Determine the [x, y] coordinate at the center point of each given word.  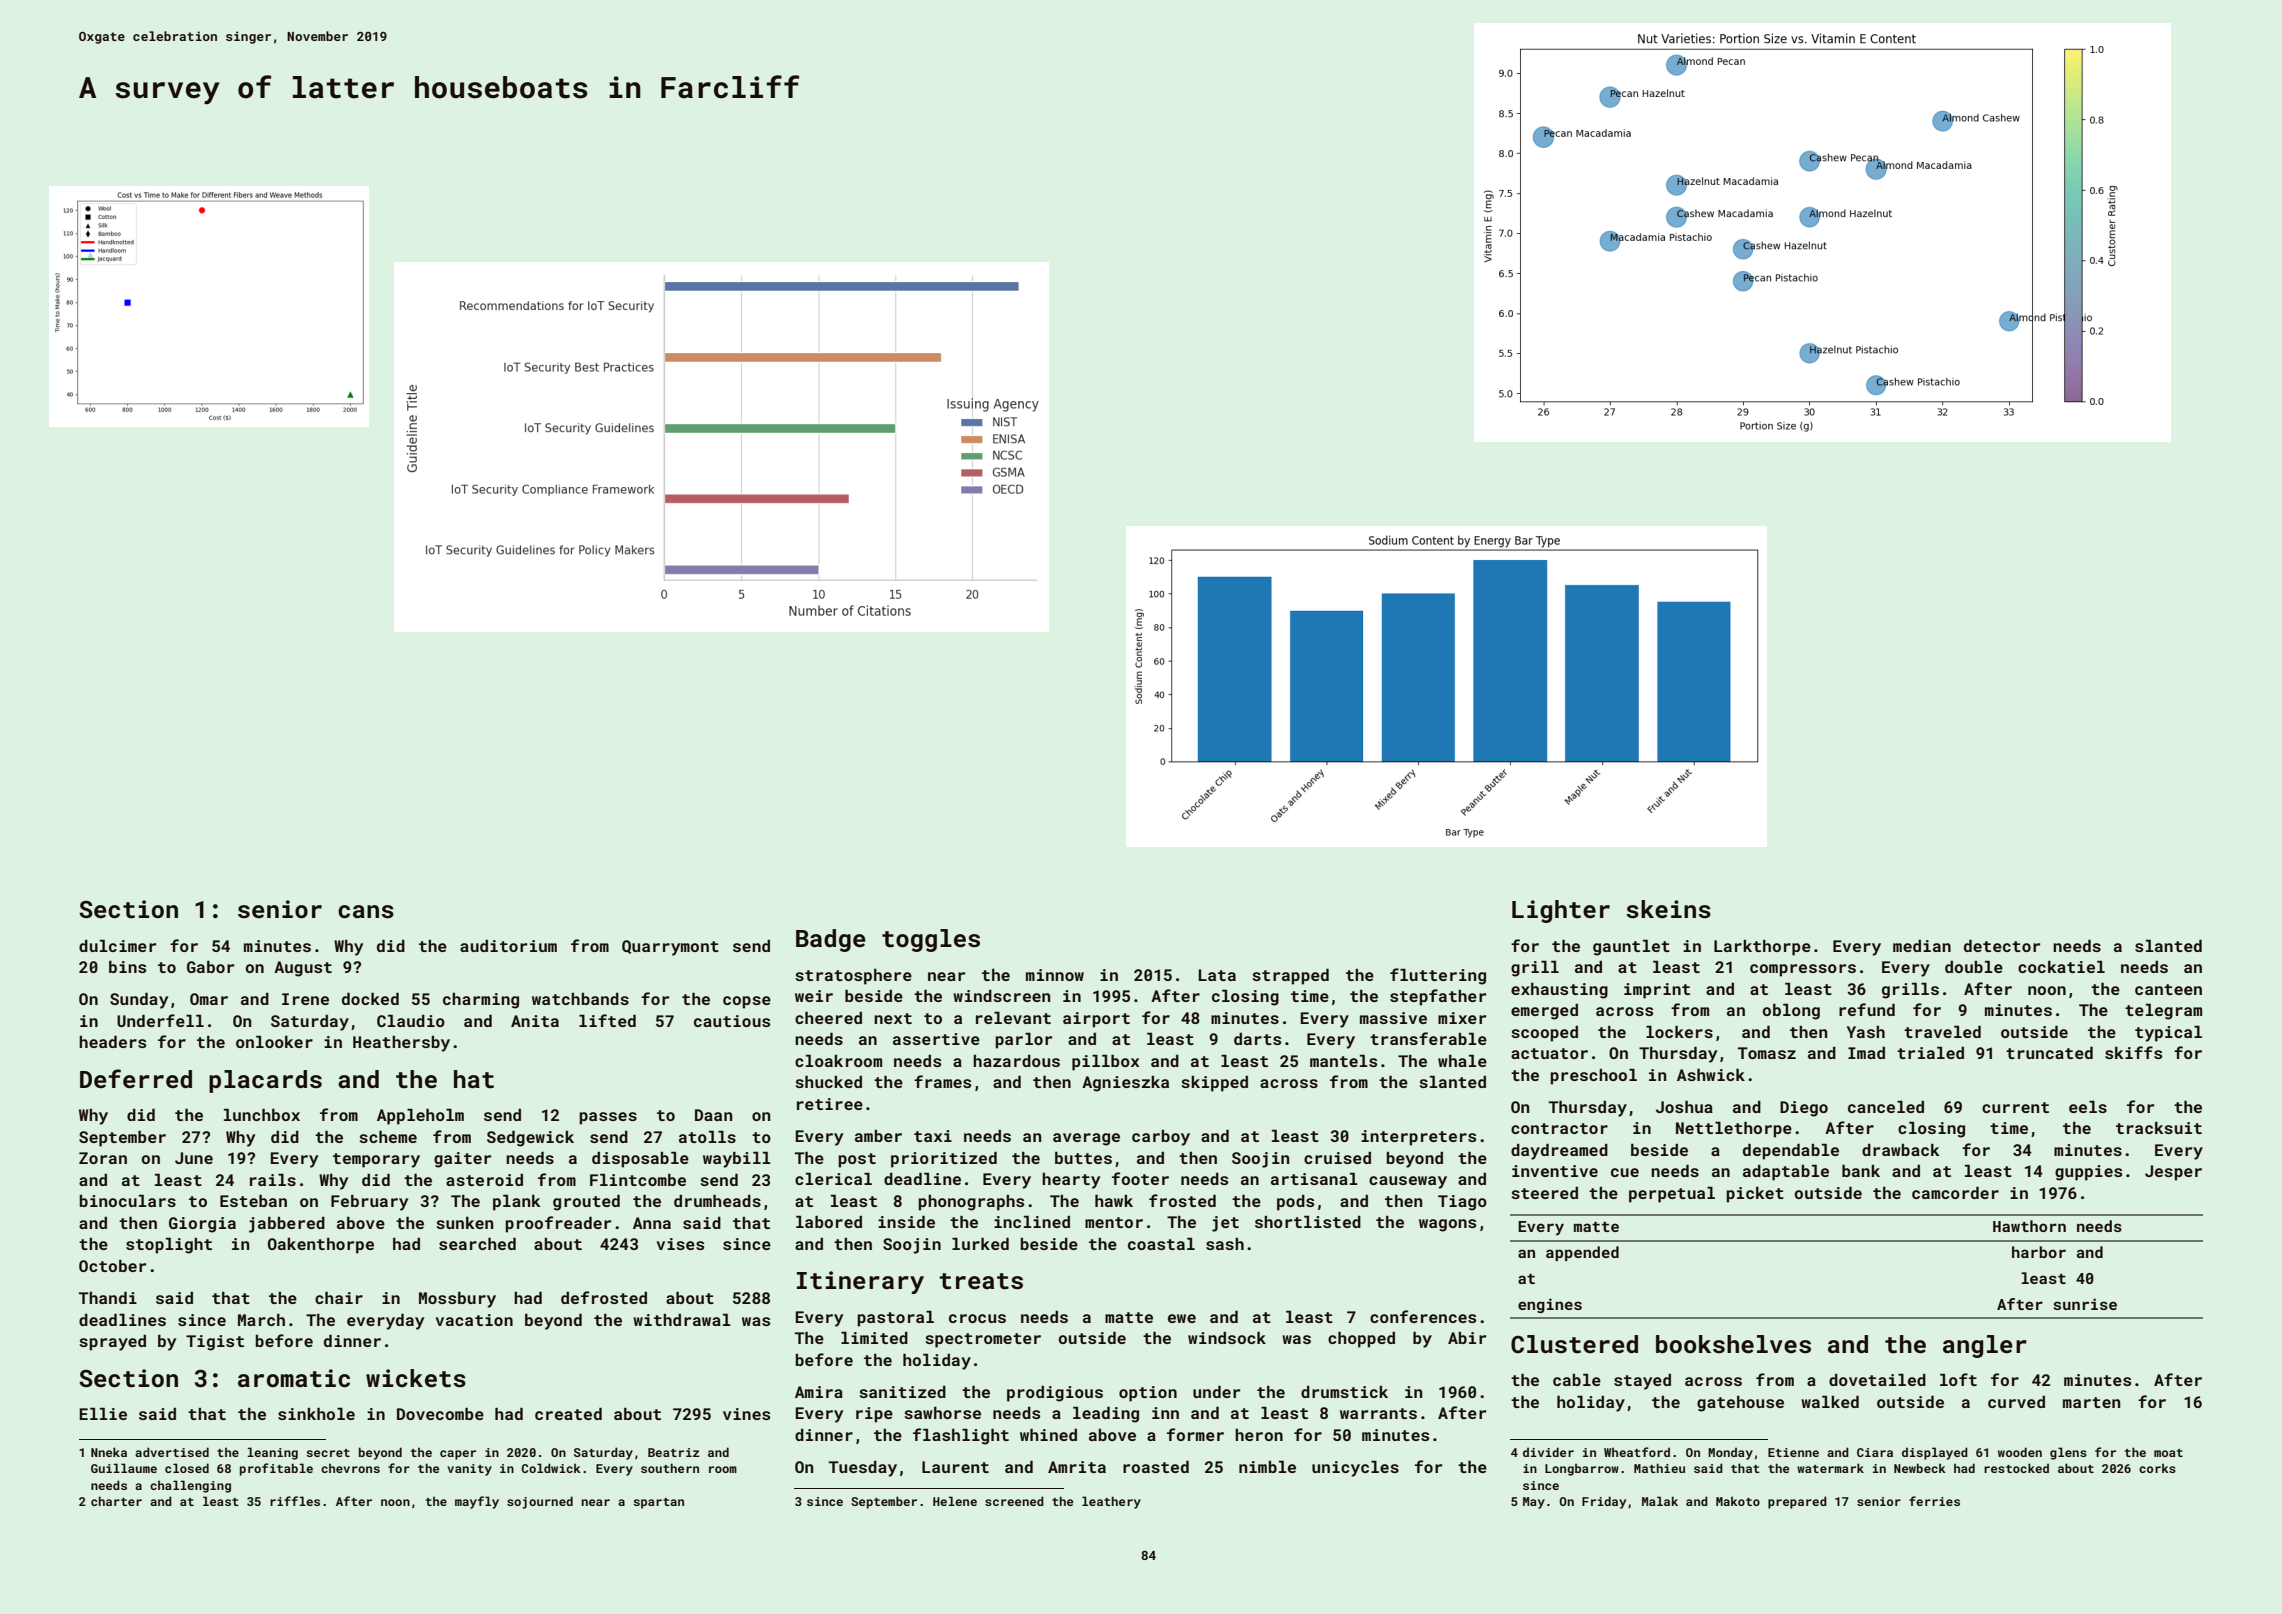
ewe [1182, 1318]
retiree [830, 1104]
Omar [209, 999]
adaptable [1786, 1173]
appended [1582, 1253]
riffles [295, 1501]
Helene [955, 1501]
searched [477, 1244]
